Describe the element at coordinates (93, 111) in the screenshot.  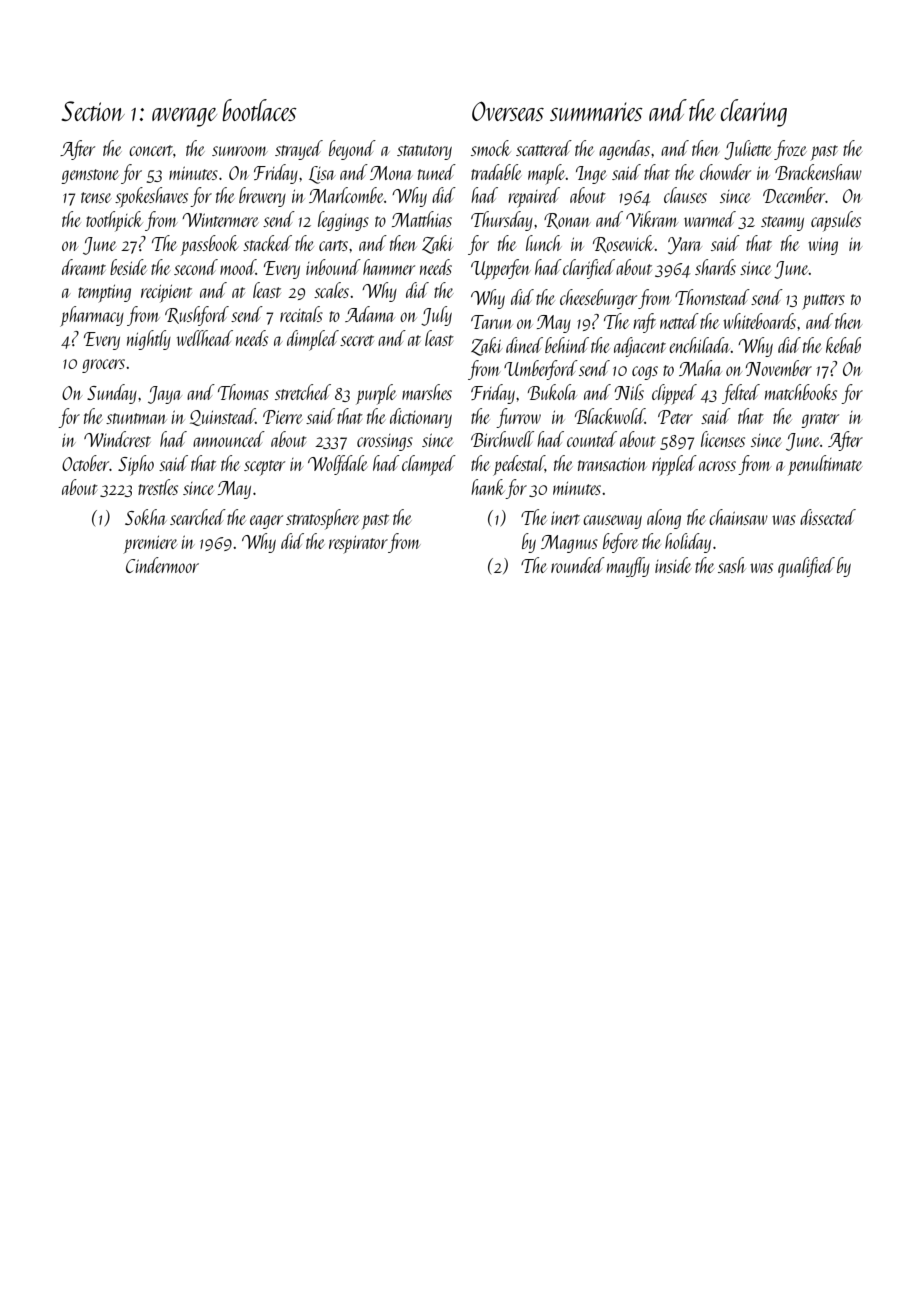
I see `Section` at that location.
